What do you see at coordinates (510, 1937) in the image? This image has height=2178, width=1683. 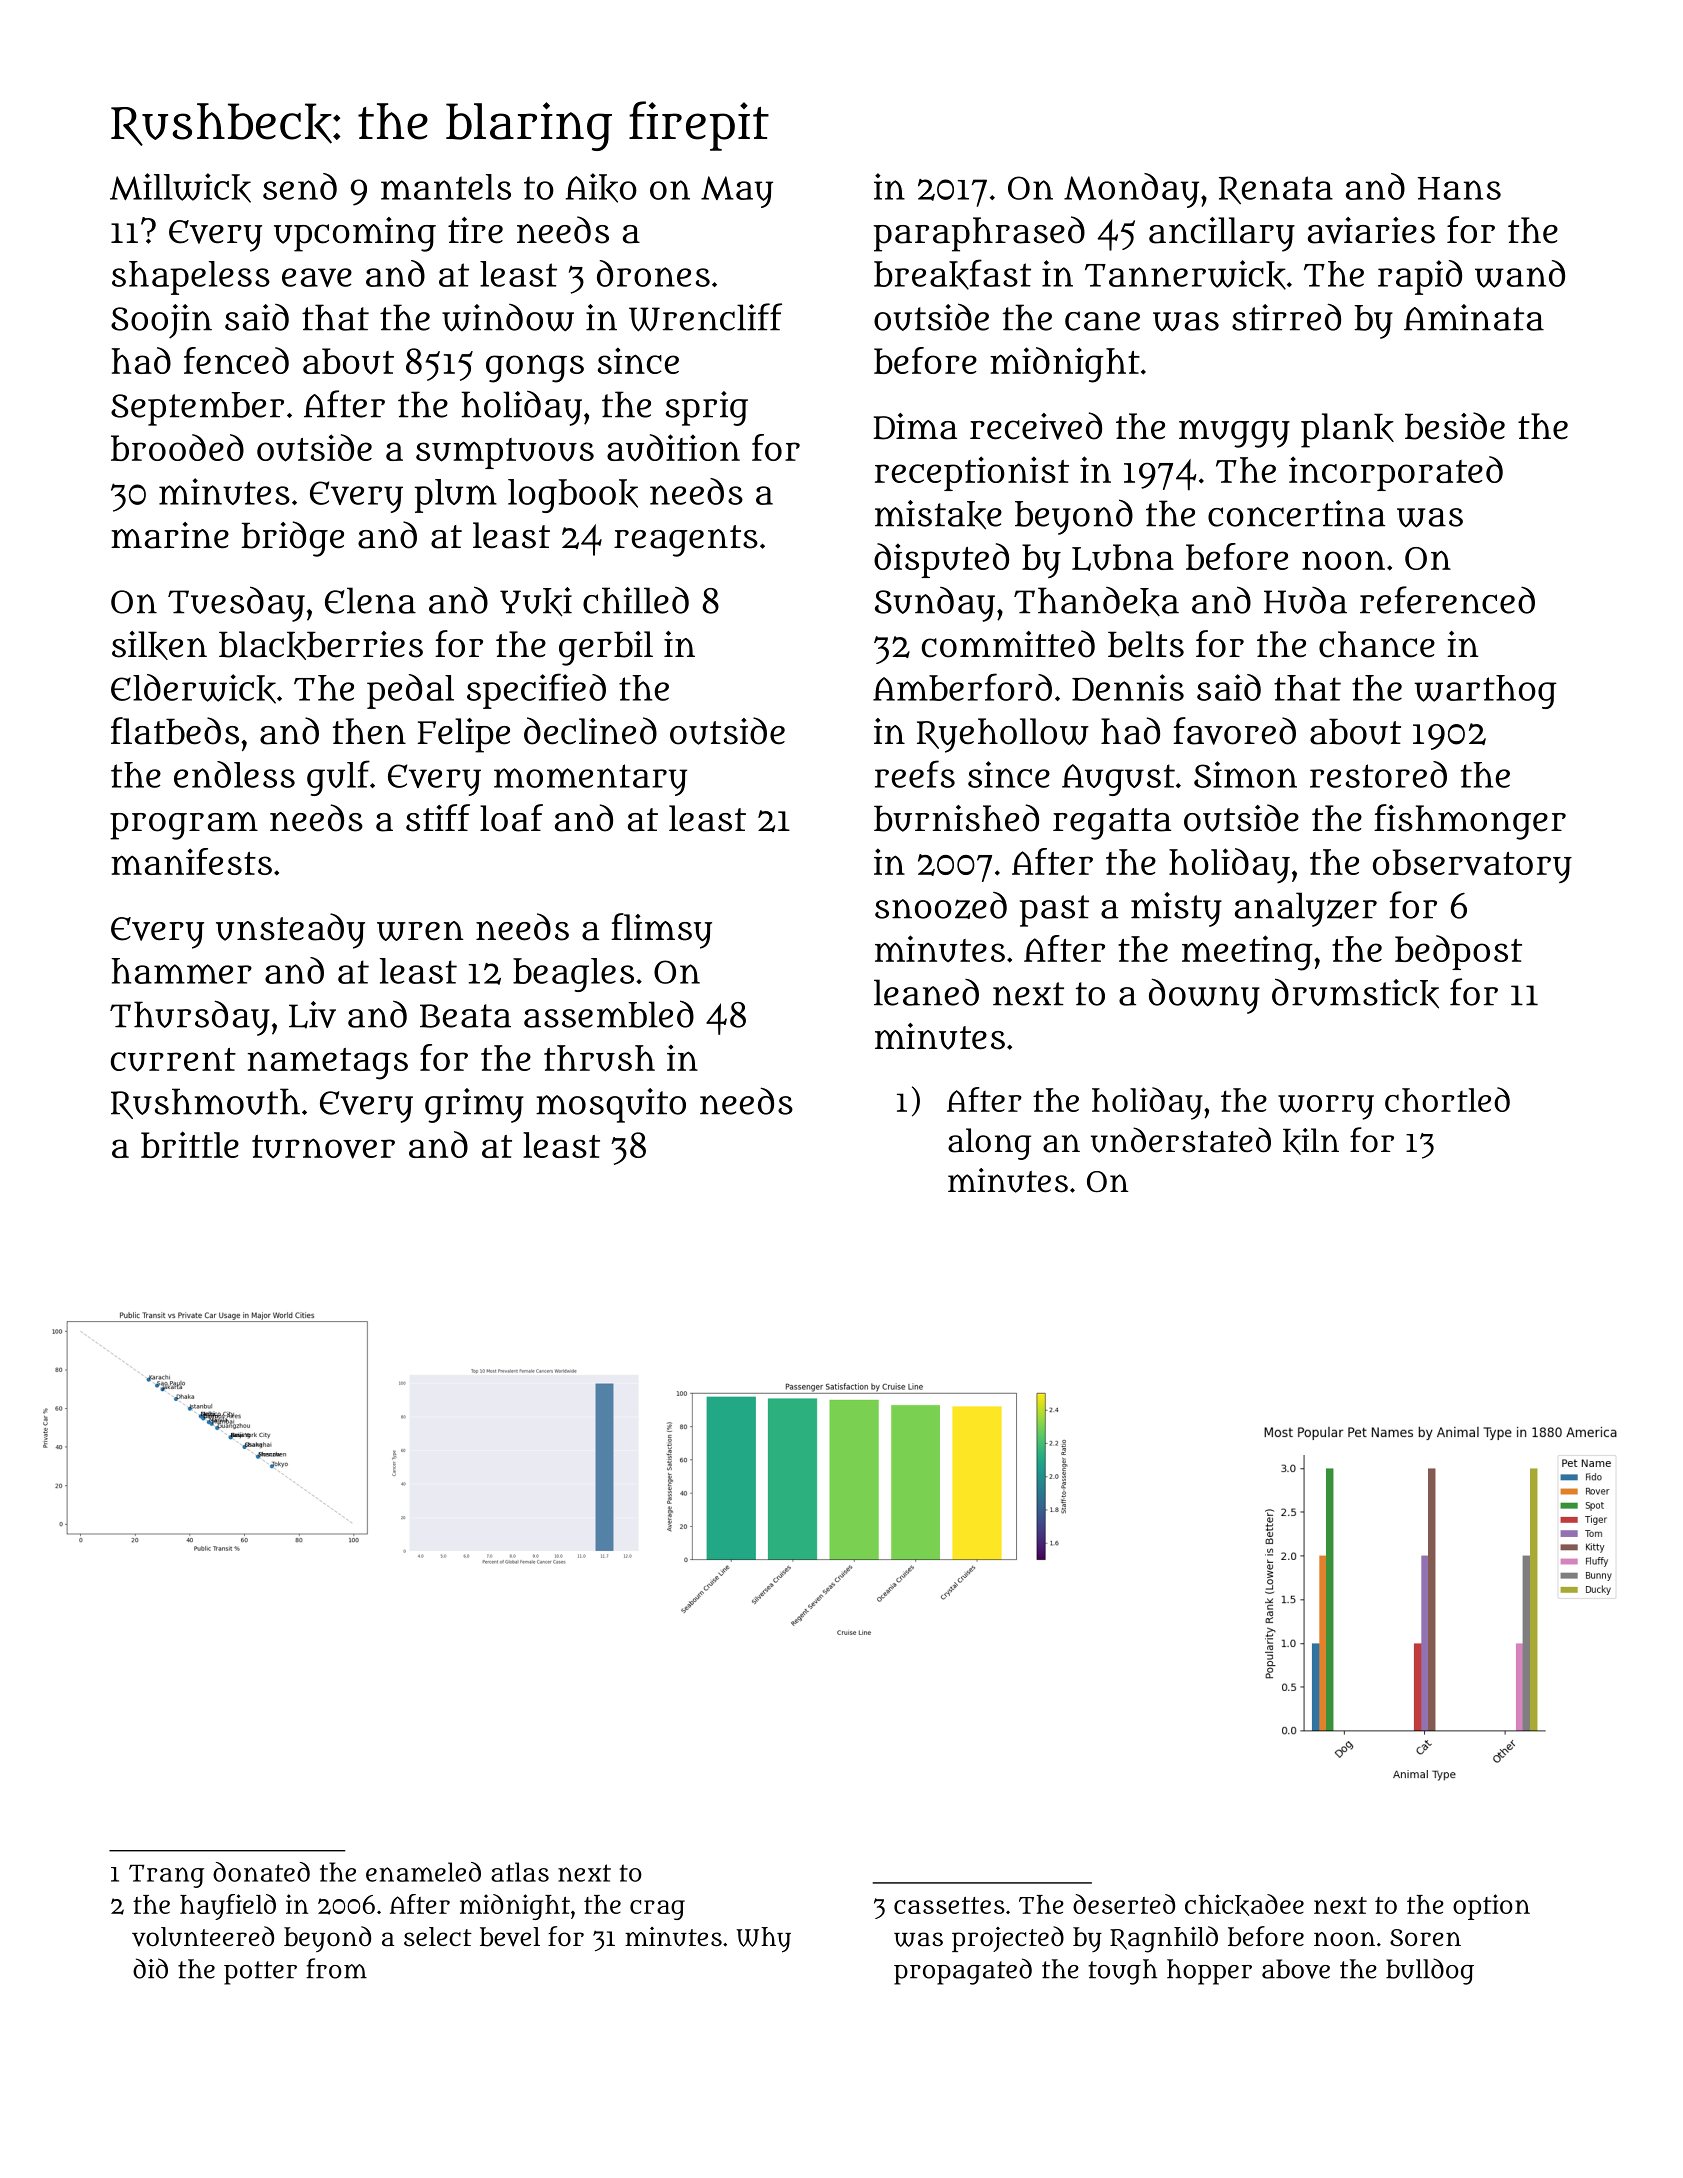 I see `bevel` at bounding box center [510, 1937].
